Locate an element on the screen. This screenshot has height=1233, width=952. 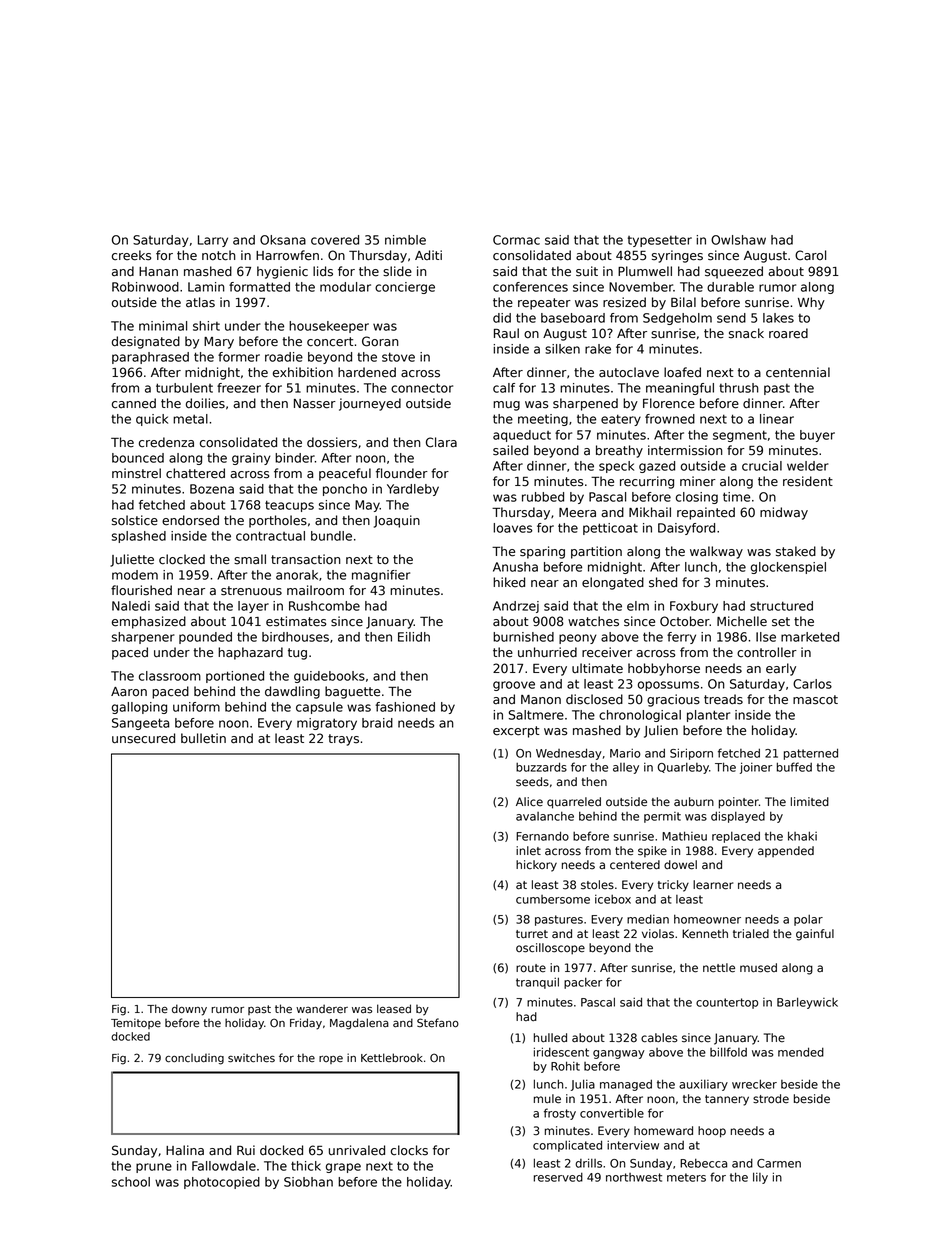
downy is located at coordinates (189, 1010).
